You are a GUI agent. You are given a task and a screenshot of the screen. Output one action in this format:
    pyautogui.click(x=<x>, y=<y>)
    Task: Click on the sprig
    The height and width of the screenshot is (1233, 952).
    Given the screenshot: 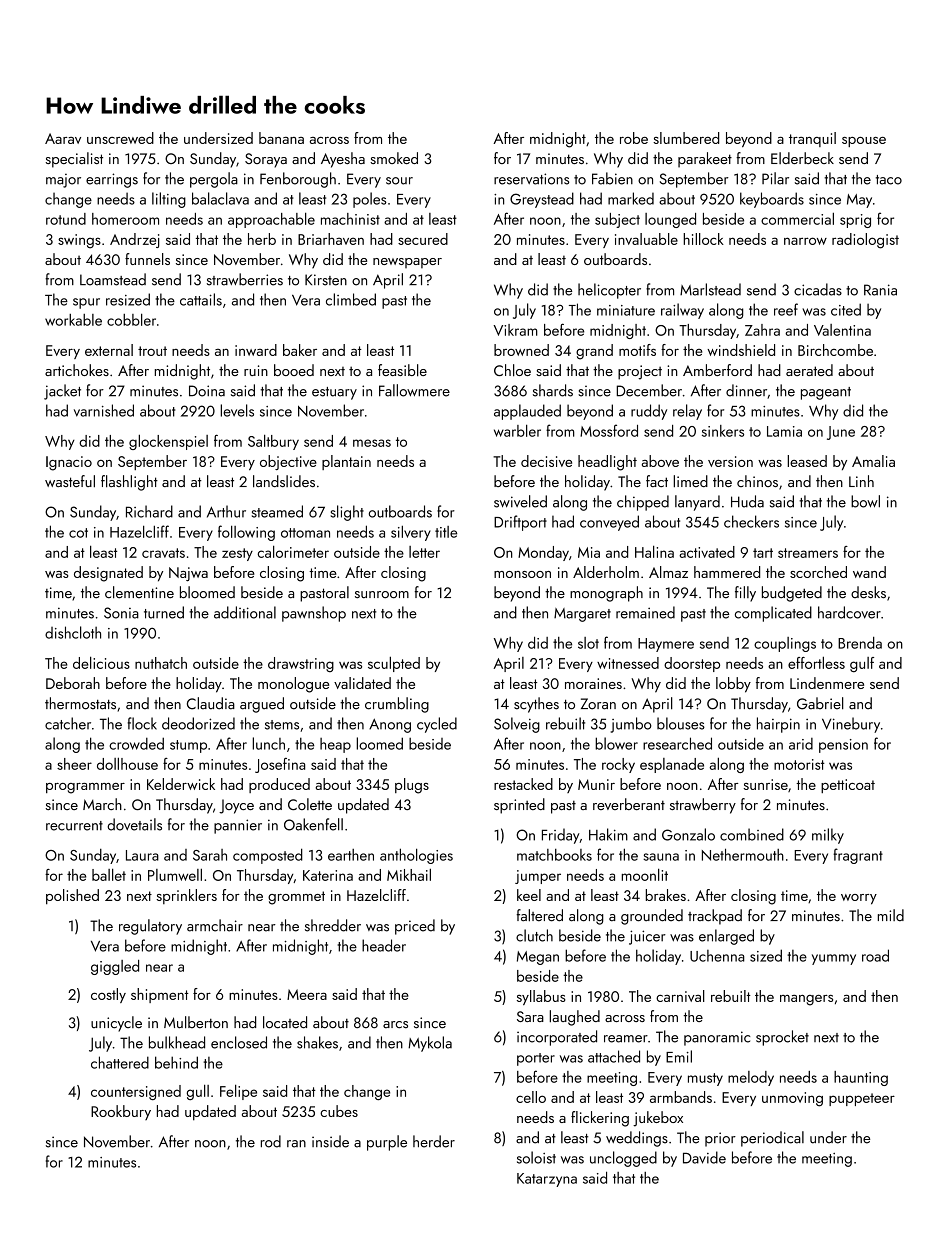 What is the action you would take?
    pyautogui.click(x=855, y=221)
